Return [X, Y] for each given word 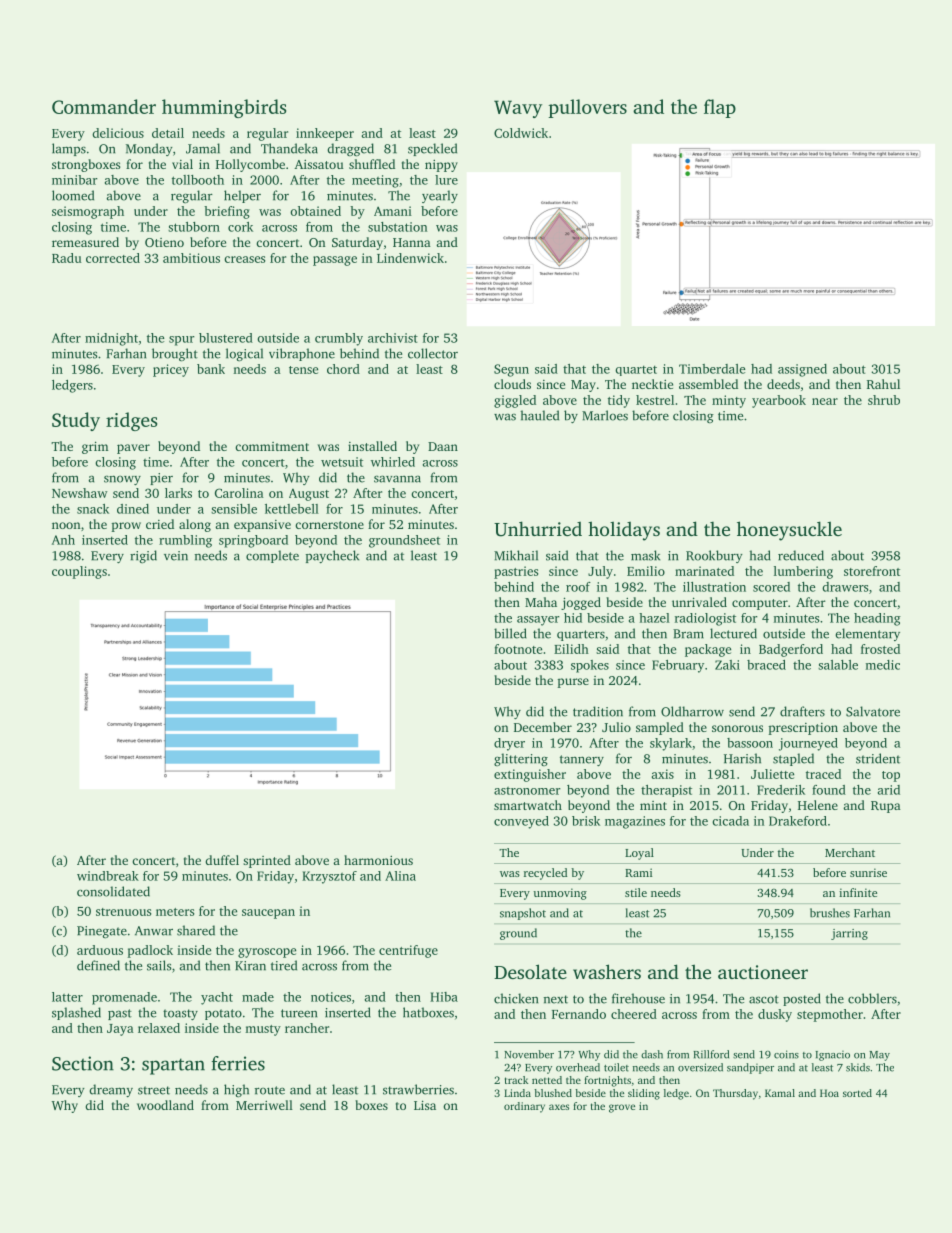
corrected [113, 258]
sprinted [267, 861]
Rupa [886, 807]
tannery [582, 760]
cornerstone [329, 525]
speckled [432, 149]
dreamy [111, 1090]
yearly [440, 196]
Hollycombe [250, 165]
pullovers [587, 108]
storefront [872, 571]
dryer [509, 744]
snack [93, 509]
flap [720, 108]
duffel [222, 860]
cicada [730, 821]
